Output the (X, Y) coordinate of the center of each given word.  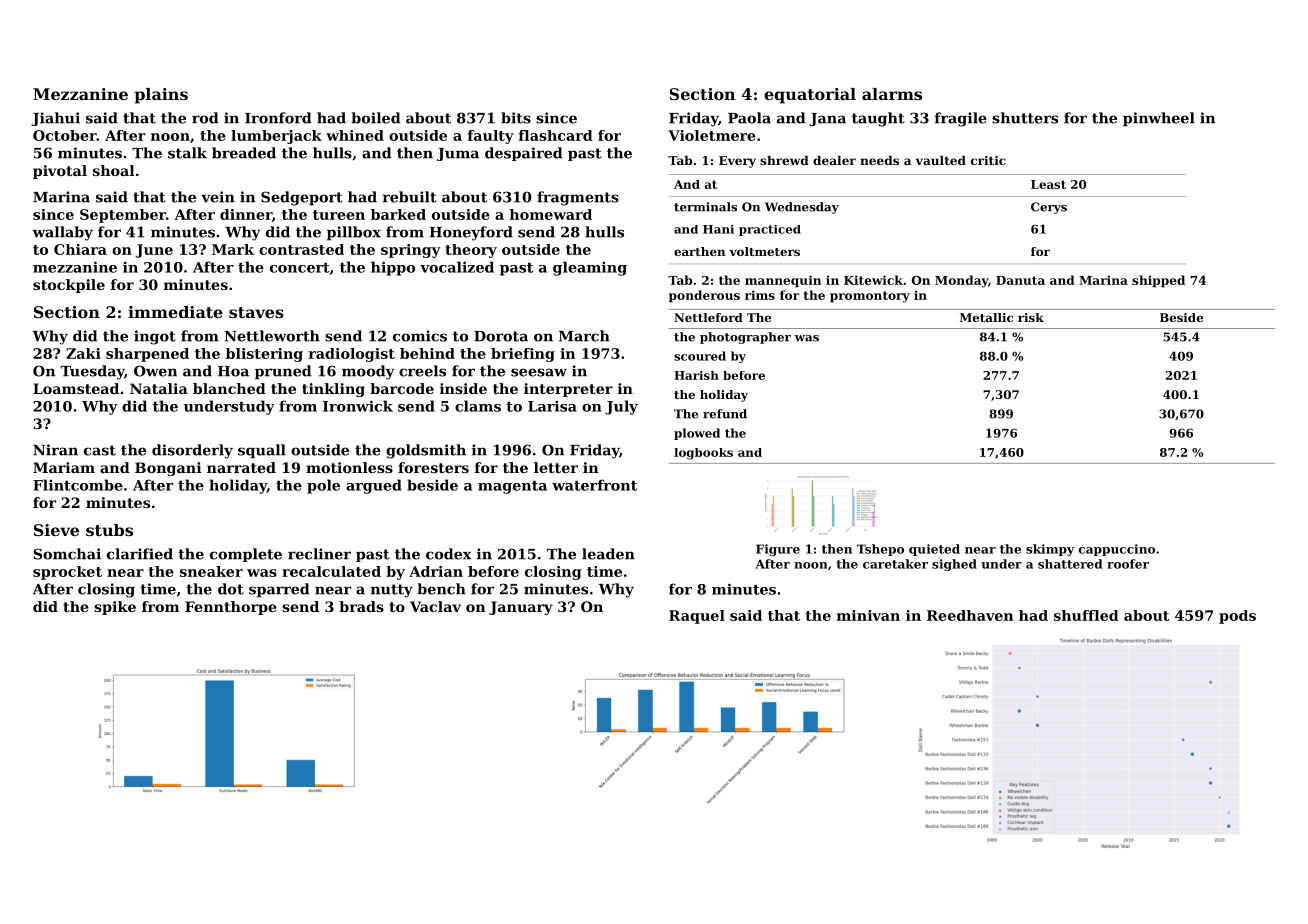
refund (725, 414)
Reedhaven (970, 615)
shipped (1158, 281)
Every (737, 162)
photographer (745, 338)
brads (361, 606)
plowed (697, 434)
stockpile (69, 286)
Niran (55, 450)
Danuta (1020, 280)
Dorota (501, 336)
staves (256, 312)
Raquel (697, 617)
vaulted (941, 160)
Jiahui (55, 119)
